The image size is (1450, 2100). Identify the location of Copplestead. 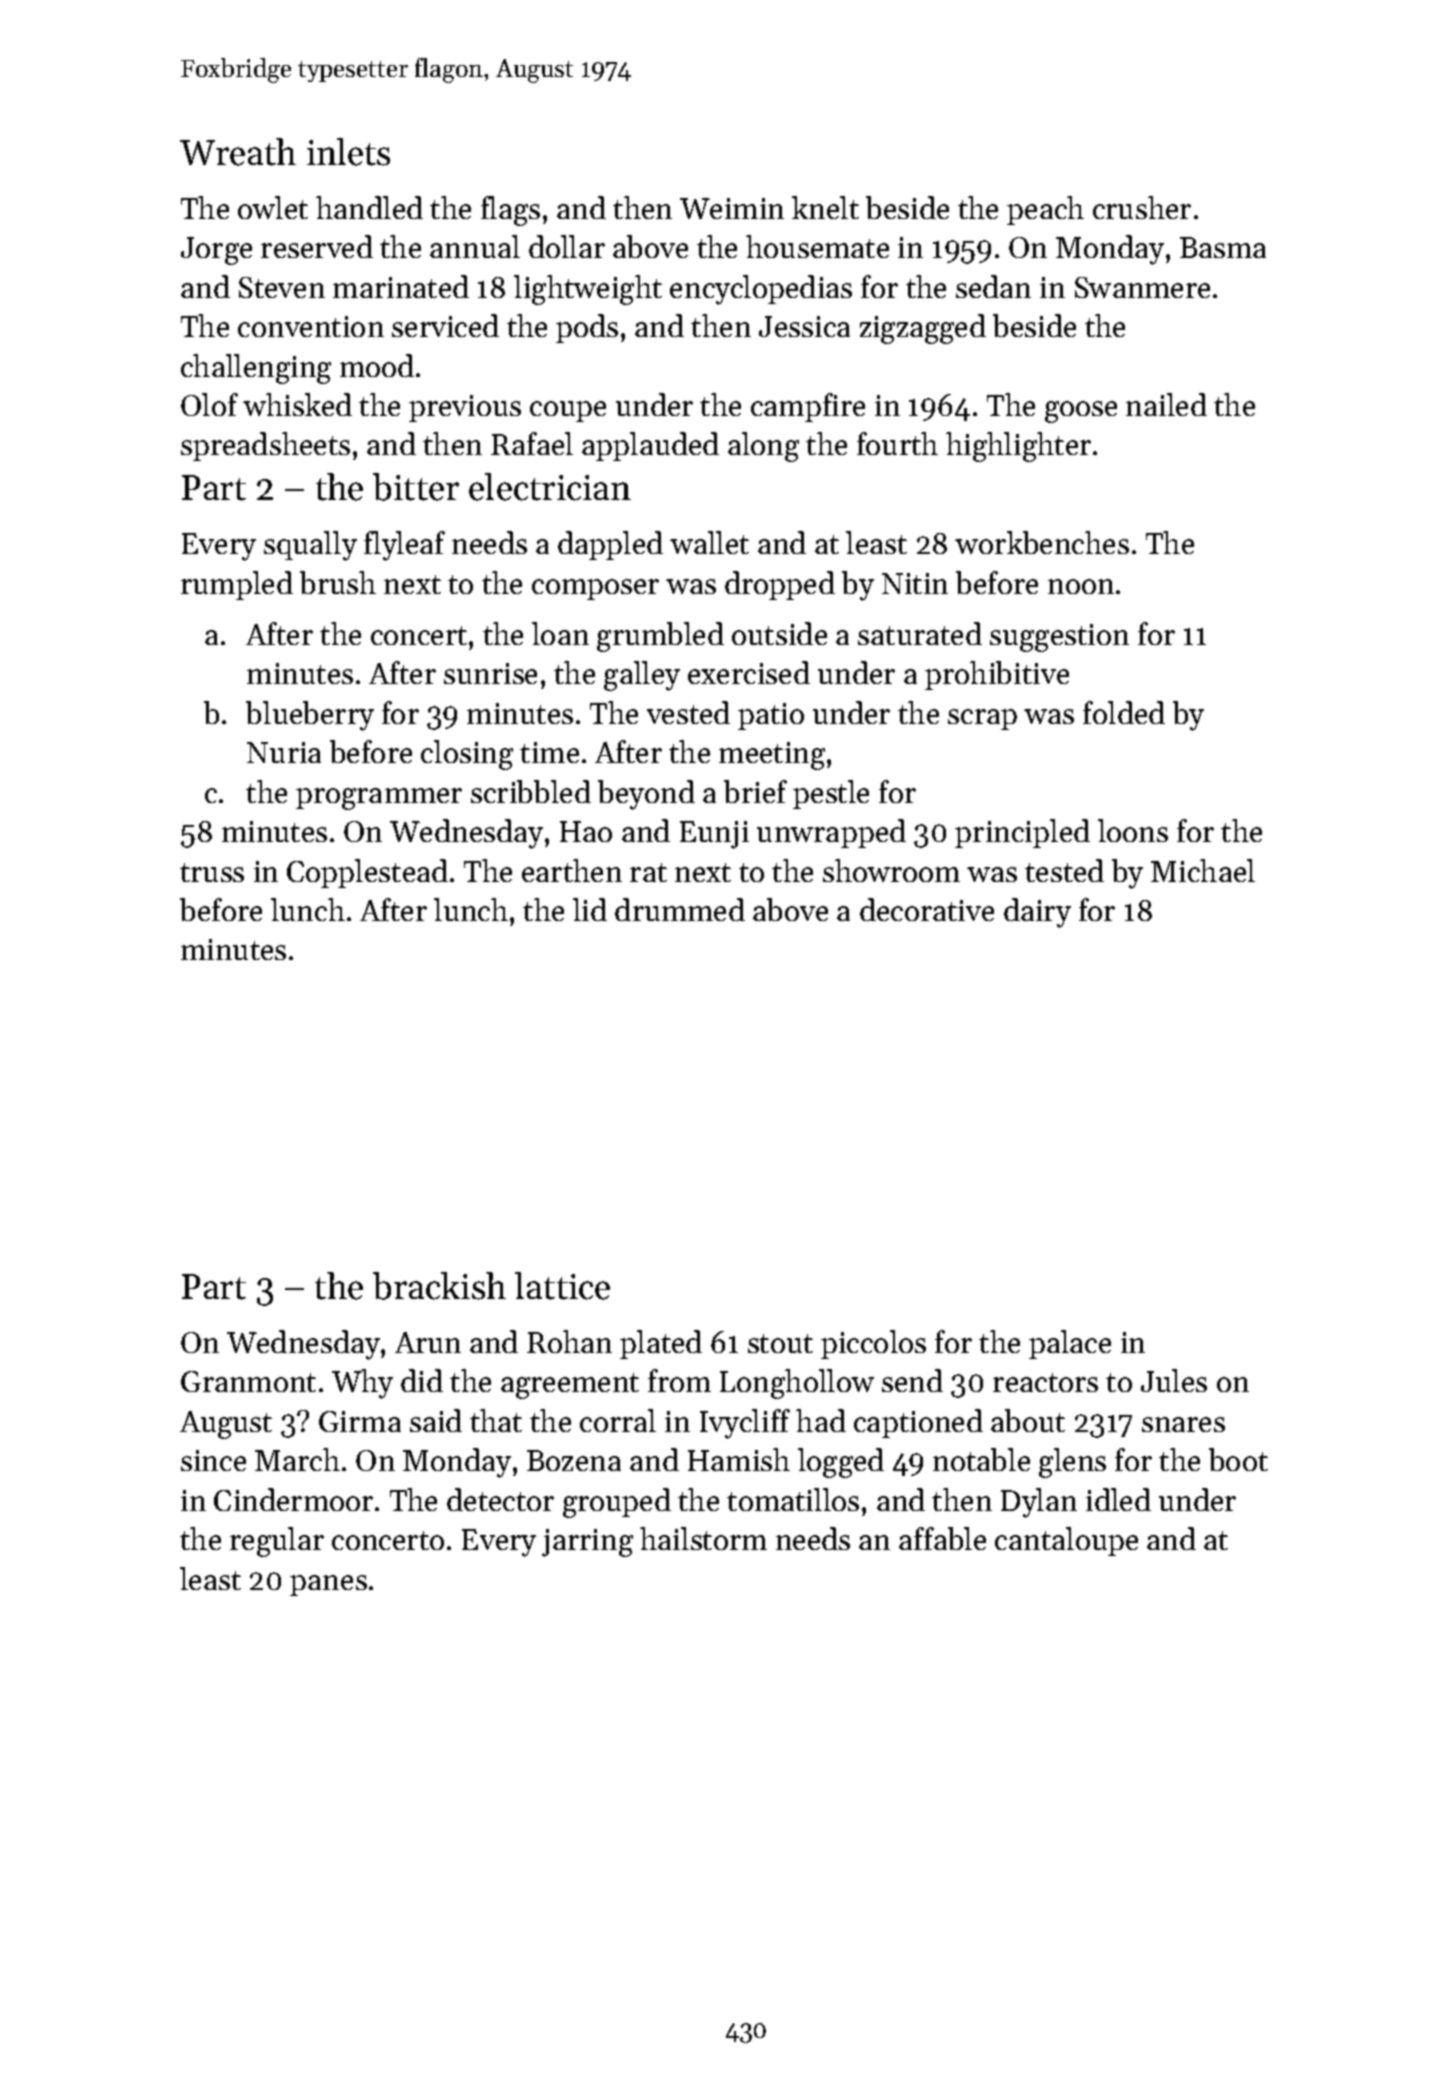
(367, 873).
